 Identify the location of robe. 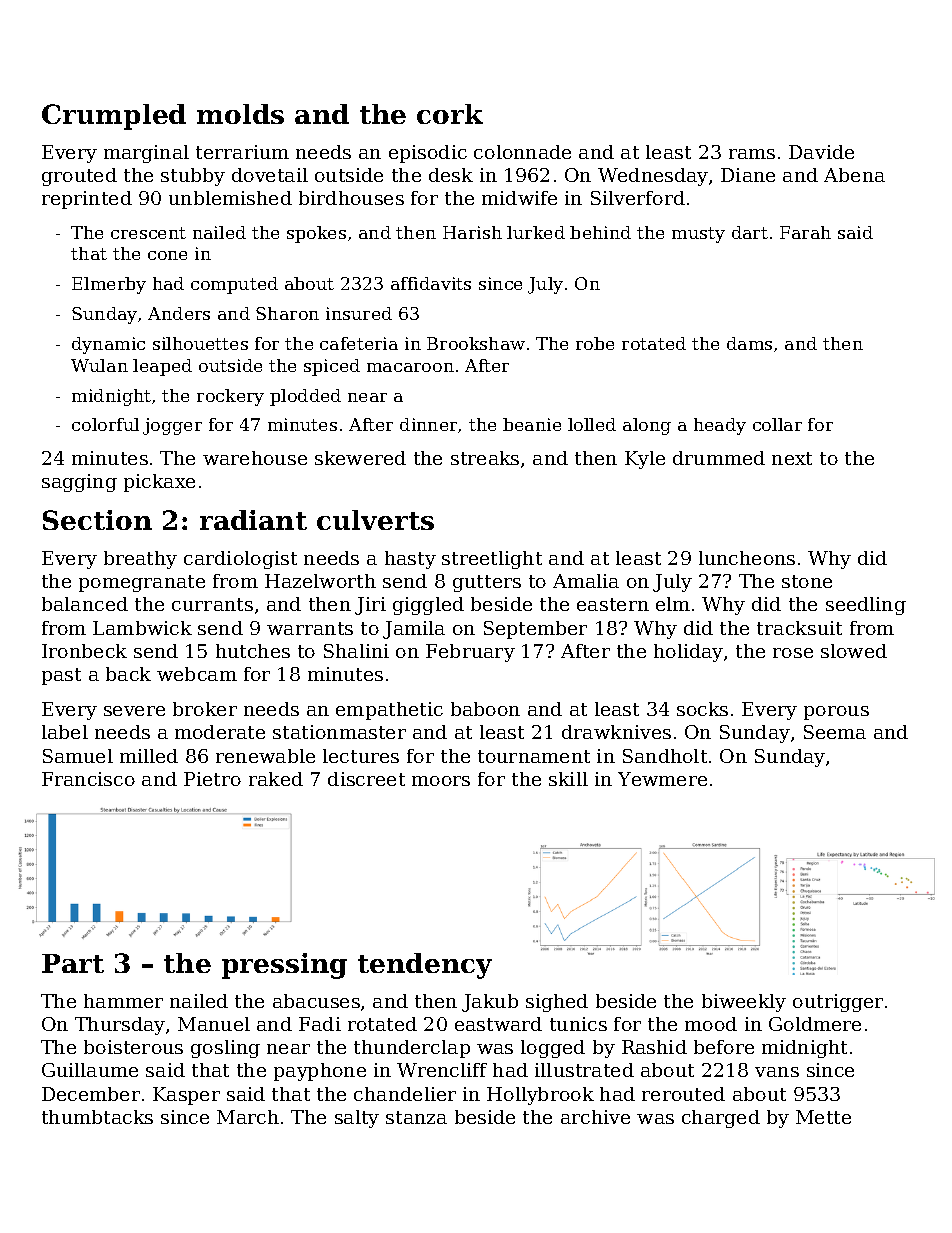
(595, 343).
